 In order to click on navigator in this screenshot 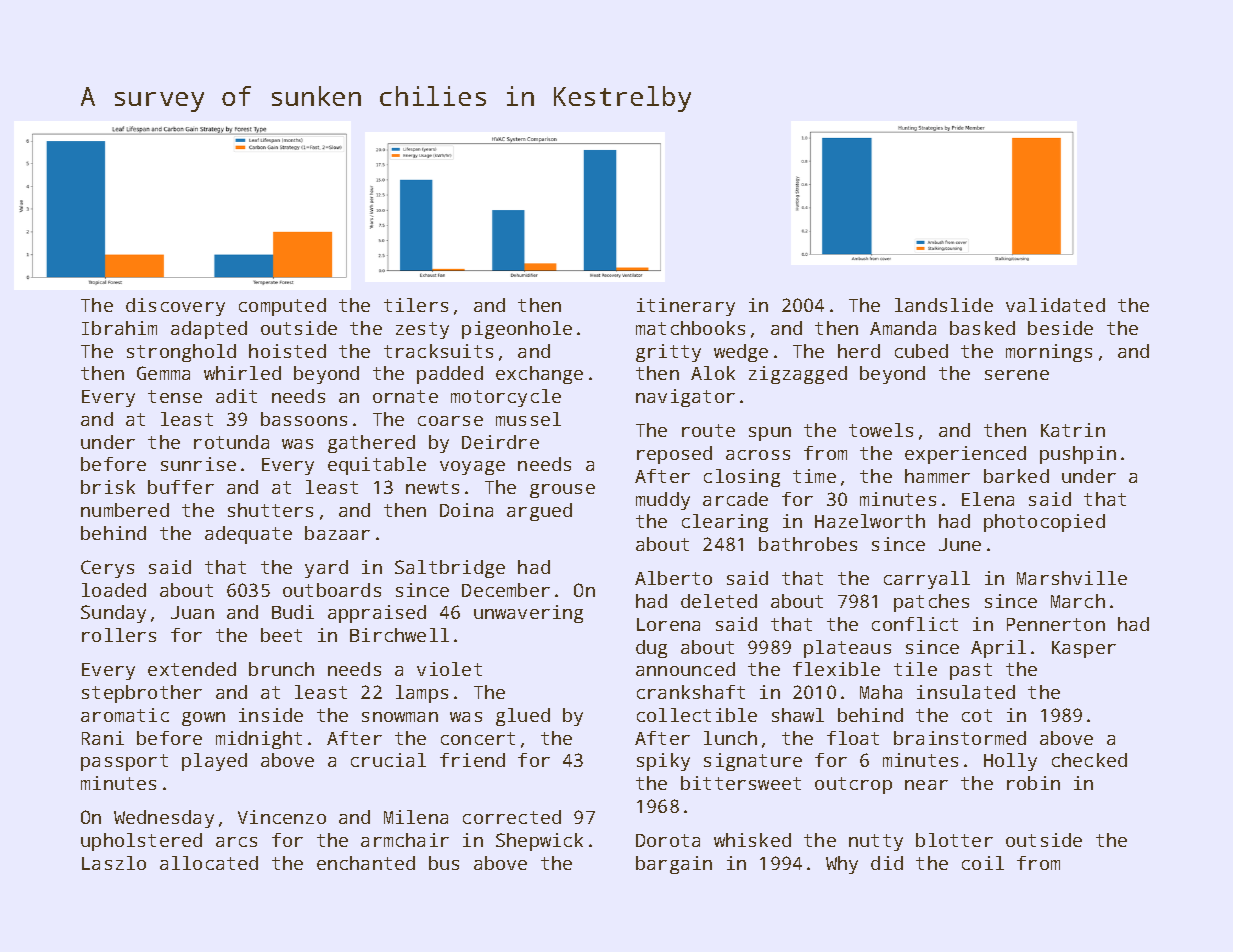, I will do `click(685, 398)`.
